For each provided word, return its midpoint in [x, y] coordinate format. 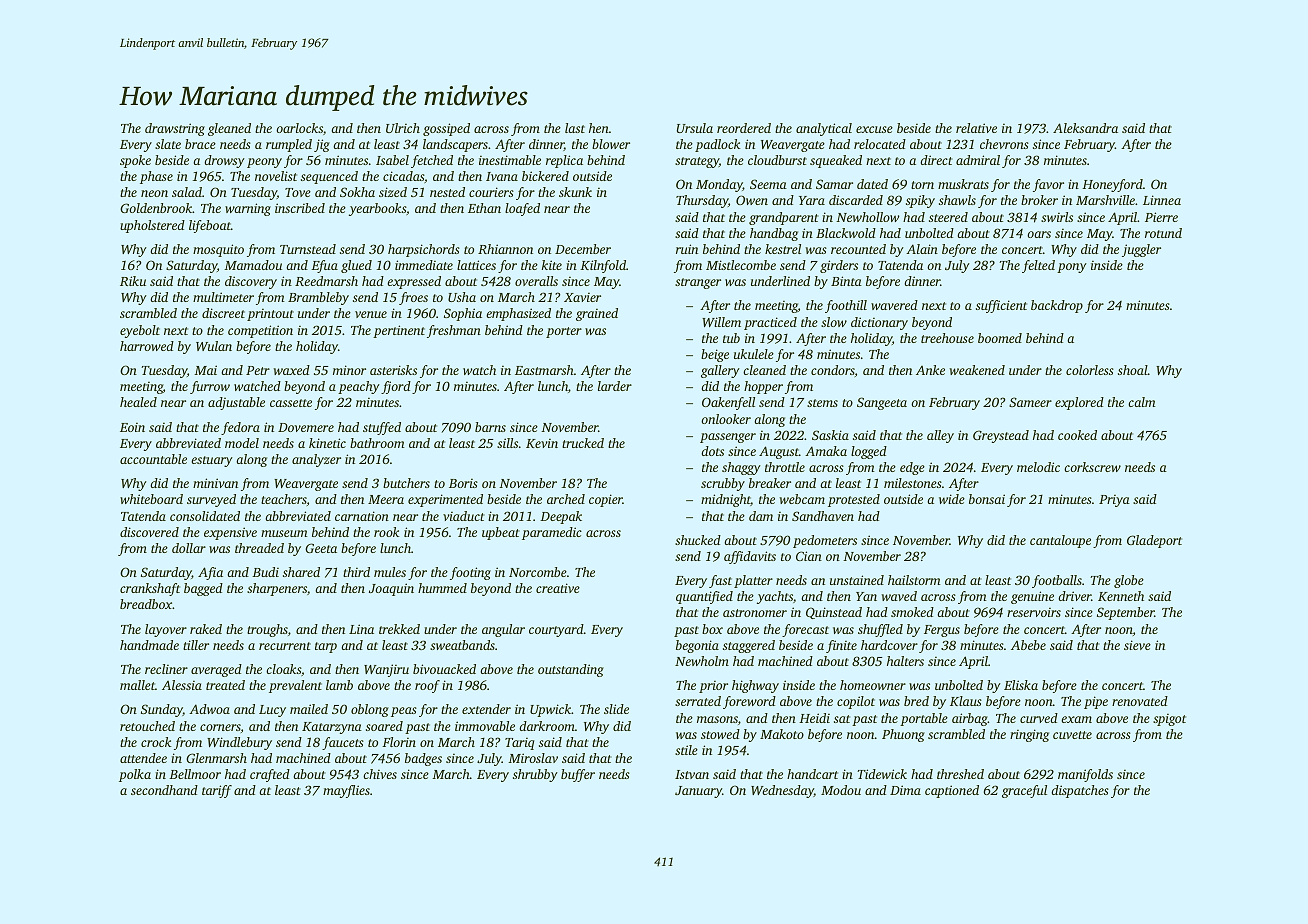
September [1126, 613]
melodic [1038, 467]
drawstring [175, 129]
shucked [698, 540]
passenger [728, 438]
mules [390, 572]
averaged [216, 670]
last [575, 128]
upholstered [152, 226]
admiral [978, 160]
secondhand [164, 790]
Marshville [1105, 200]
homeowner [873, 685]
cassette [291, 403]
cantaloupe [1060, 541]
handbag [774, 234]
